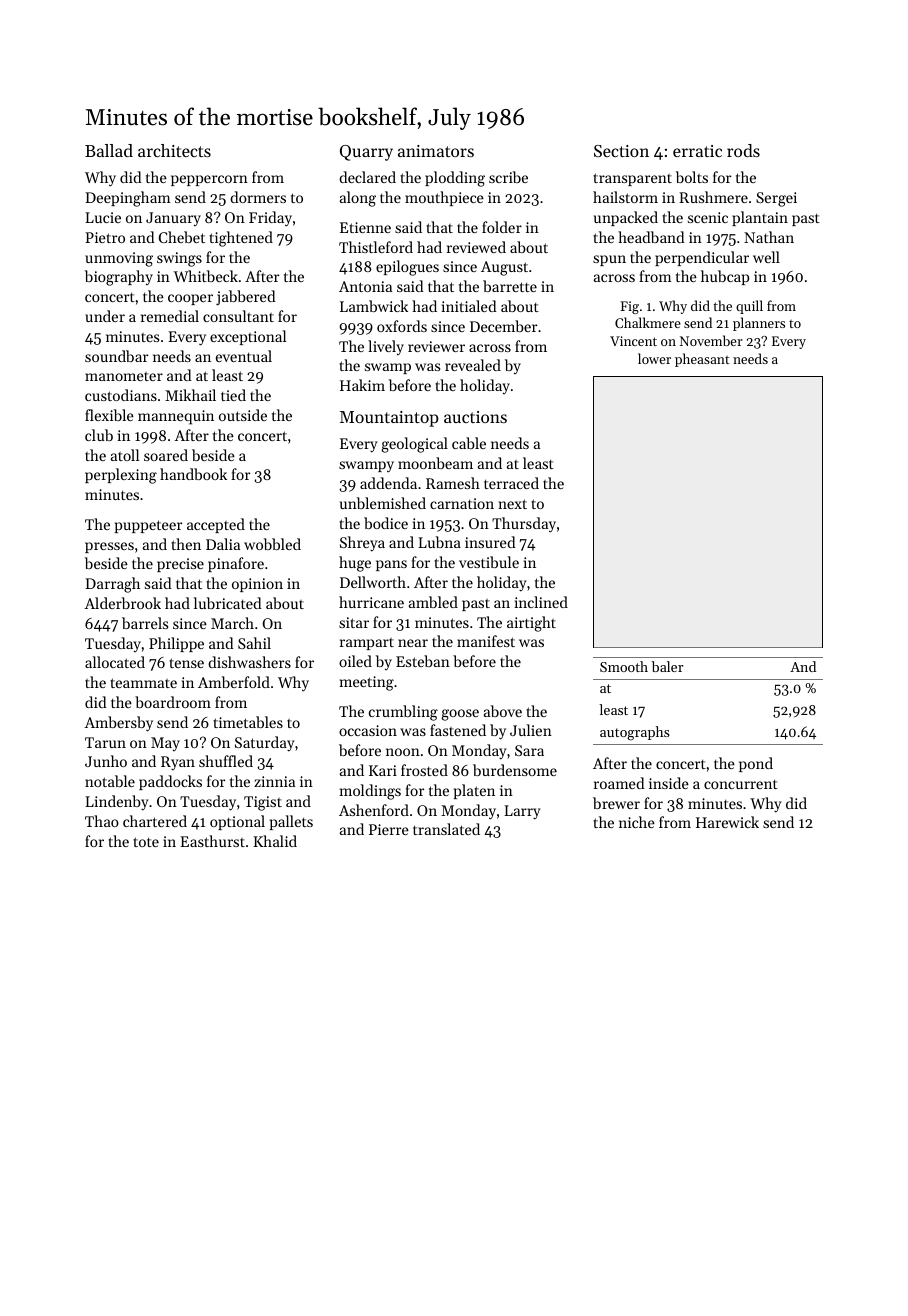  What do you see at coordinates (174, 150) in the screenshot?
I see `architects` at bounding box center [174, 150].
